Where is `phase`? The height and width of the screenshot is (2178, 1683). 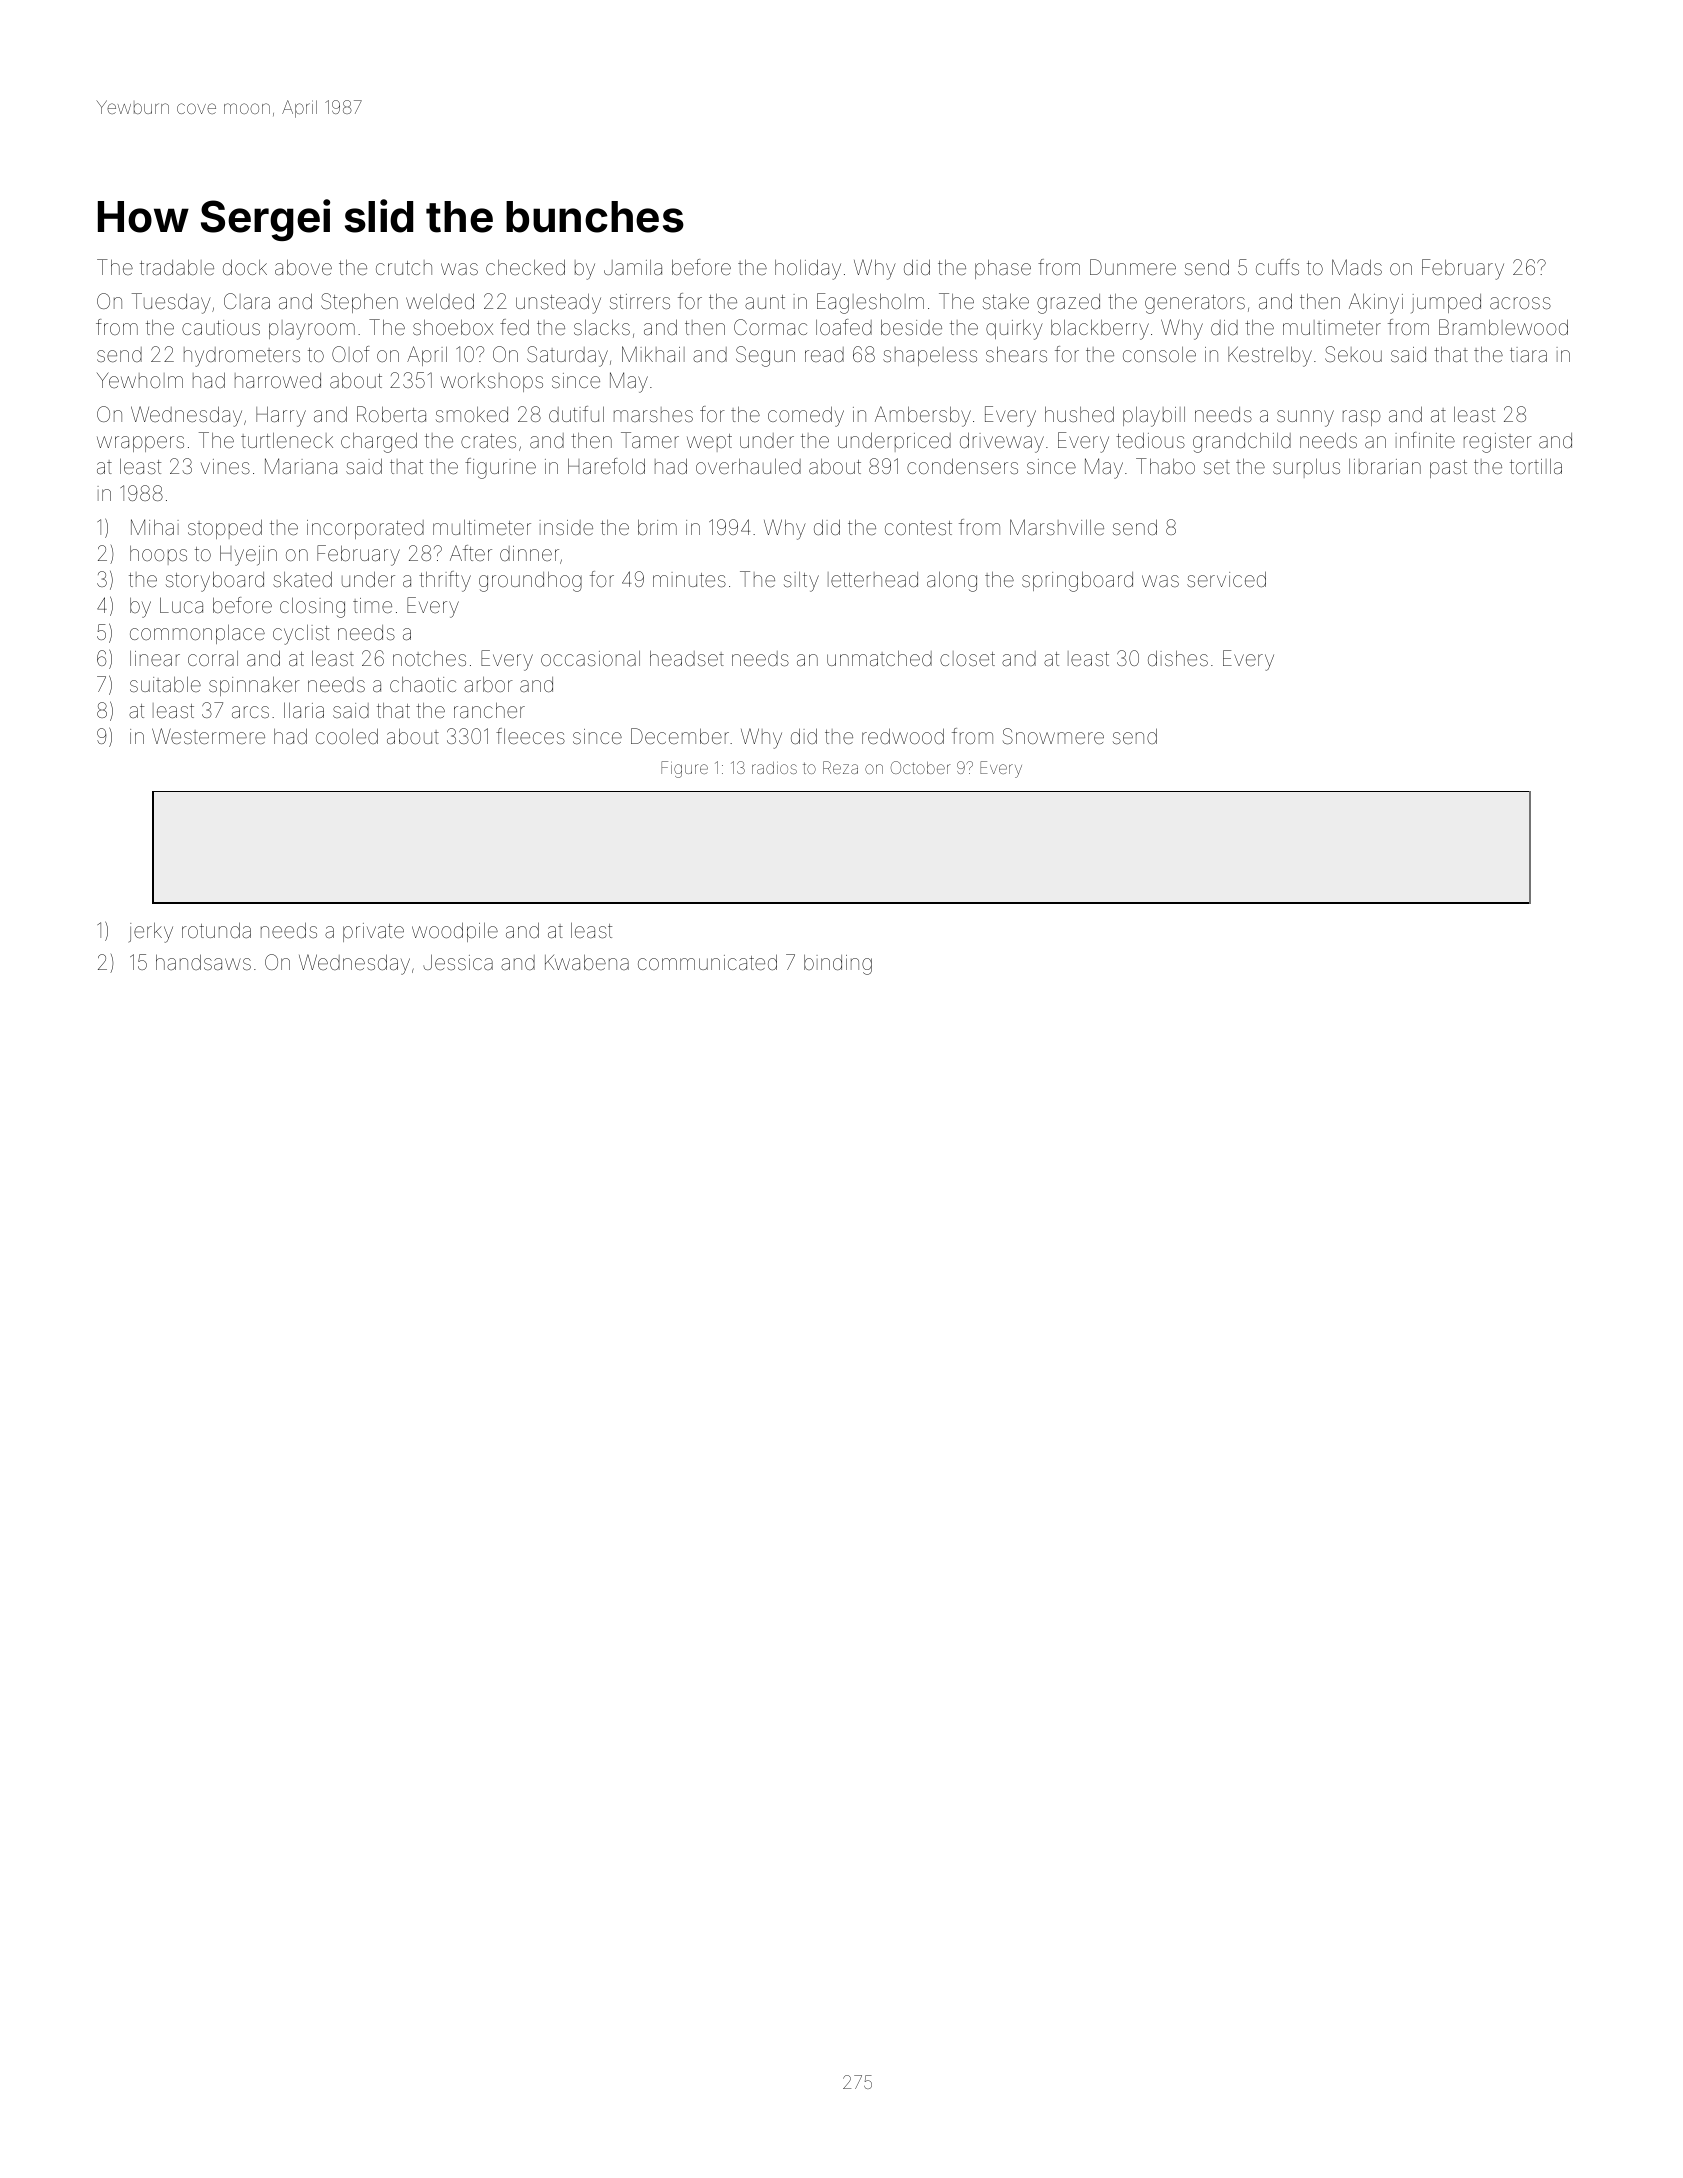
phase is located at coordinates (1003, 269).
